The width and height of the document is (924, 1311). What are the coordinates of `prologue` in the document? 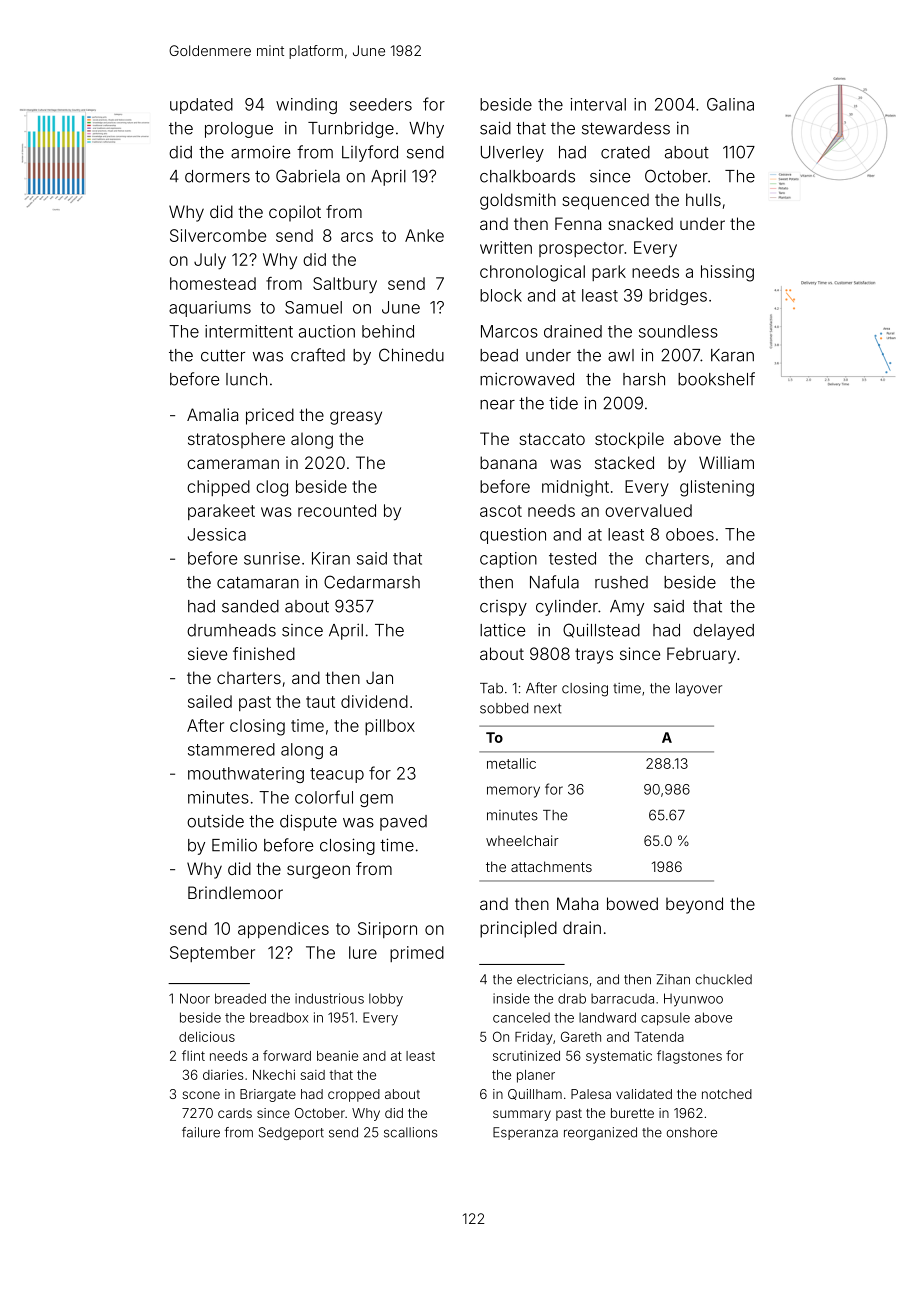 It's located at (239, 130).
